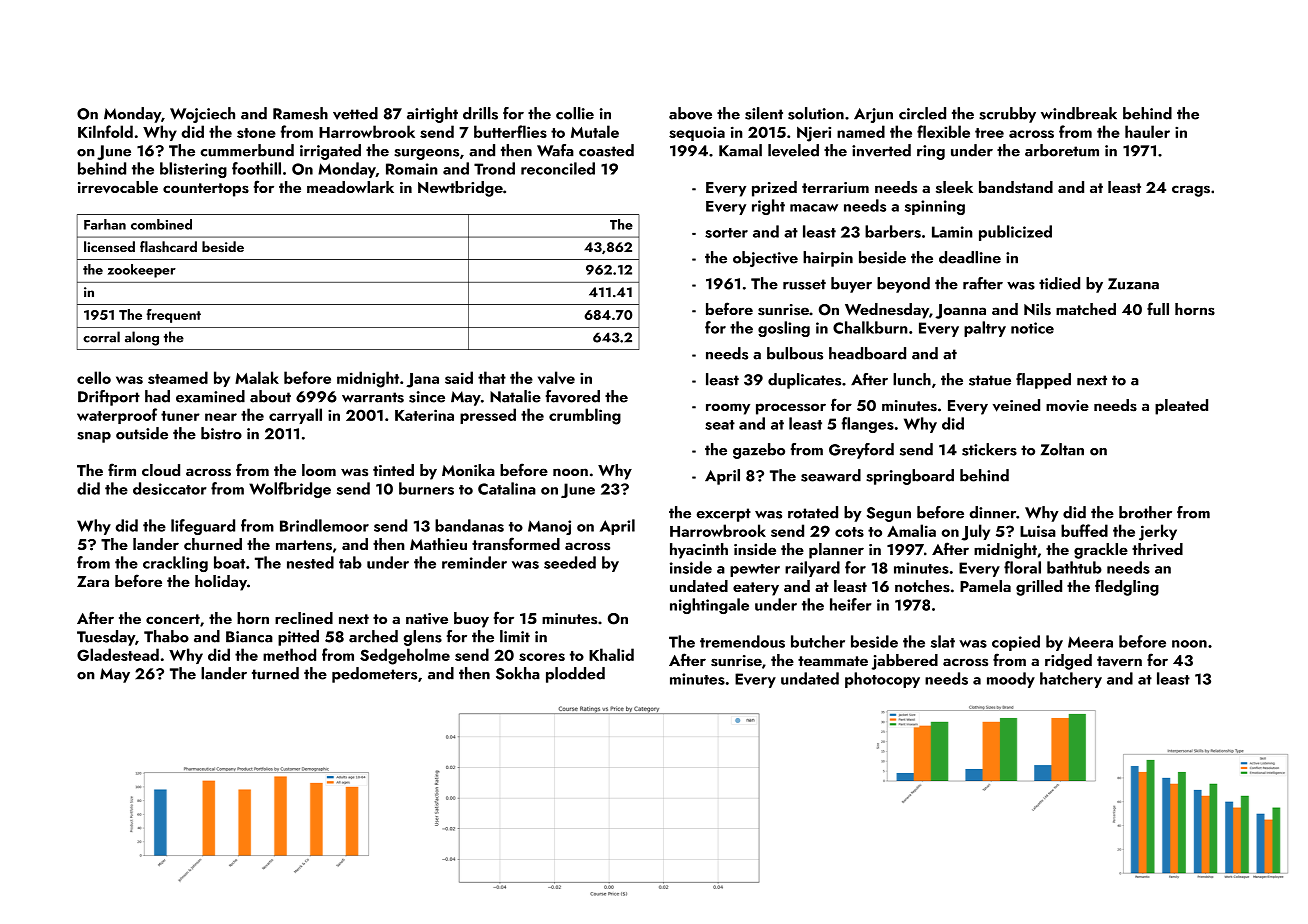 The image size is (1308, 924). I want to click on coasted, so click(606, 150).
